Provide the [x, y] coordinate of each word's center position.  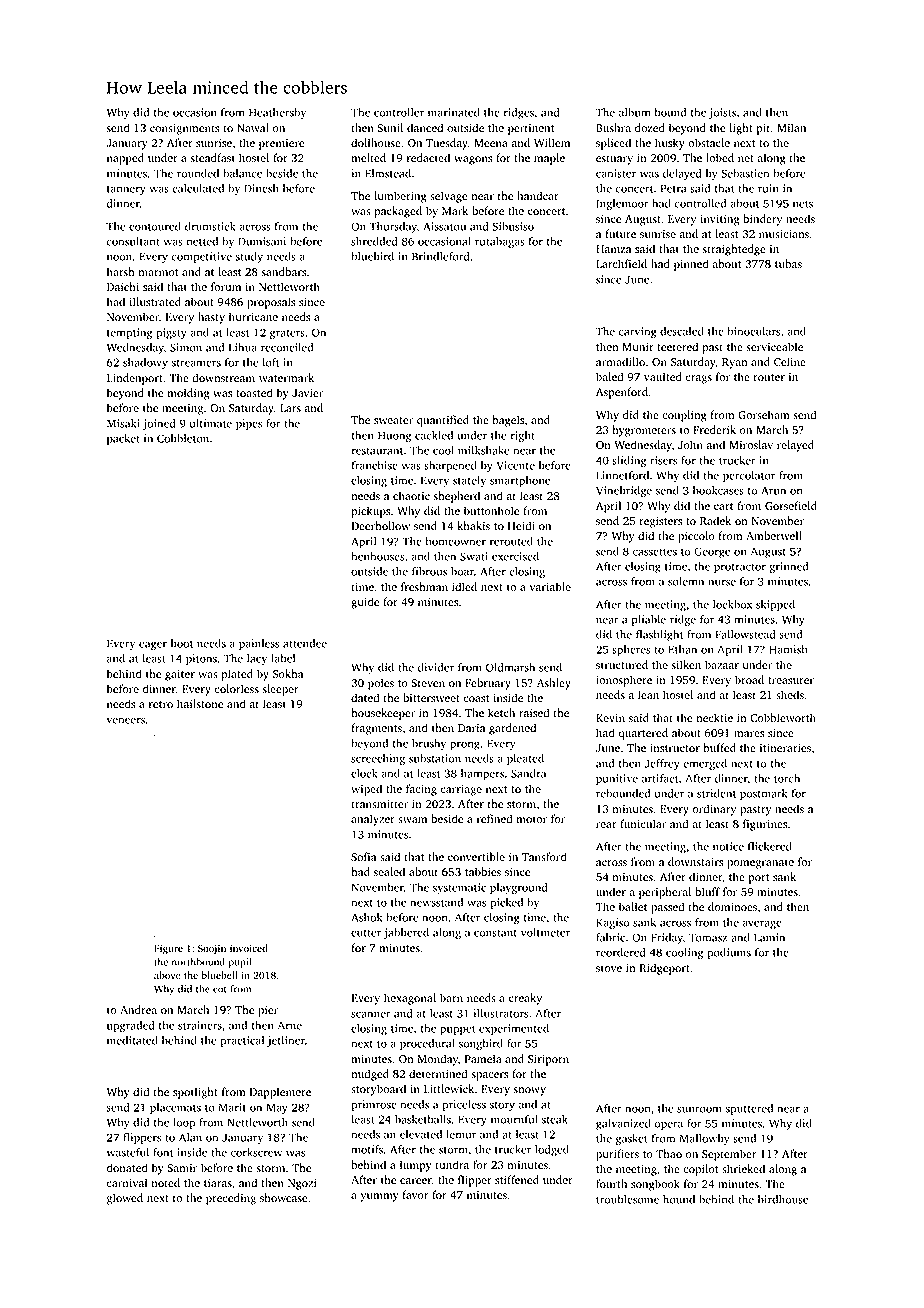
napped [125, 159]
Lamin [769, 937]
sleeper [280, 690]
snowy [530, 1091]
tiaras [218, 1183]
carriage [461, 790]
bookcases [718, 490]
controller [399, 112]
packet [123, 439]
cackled [434, 435]
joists [722, 113]
